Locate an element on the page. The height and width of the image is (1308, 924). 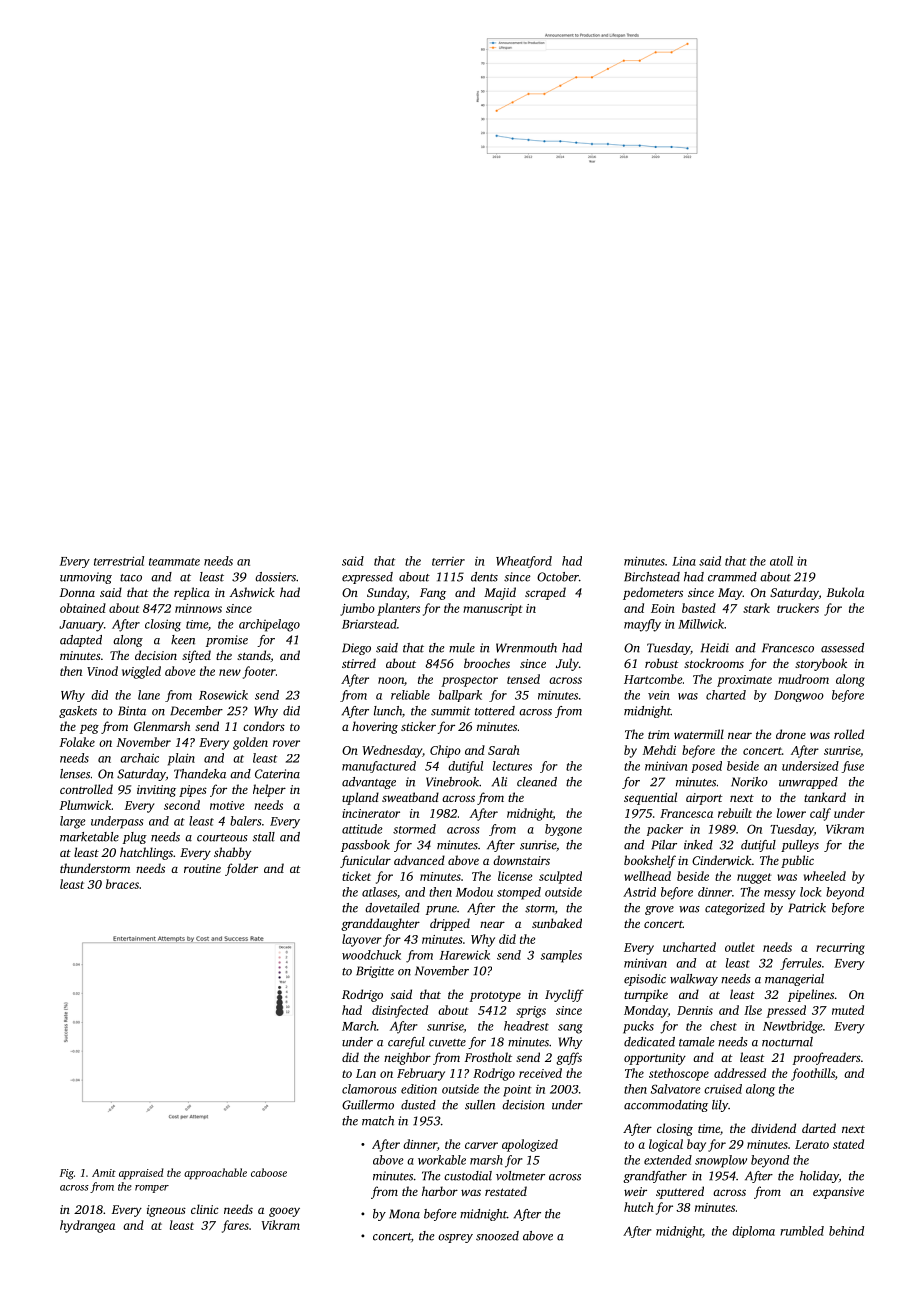
gaskets is located at coordinates (78, 712).
